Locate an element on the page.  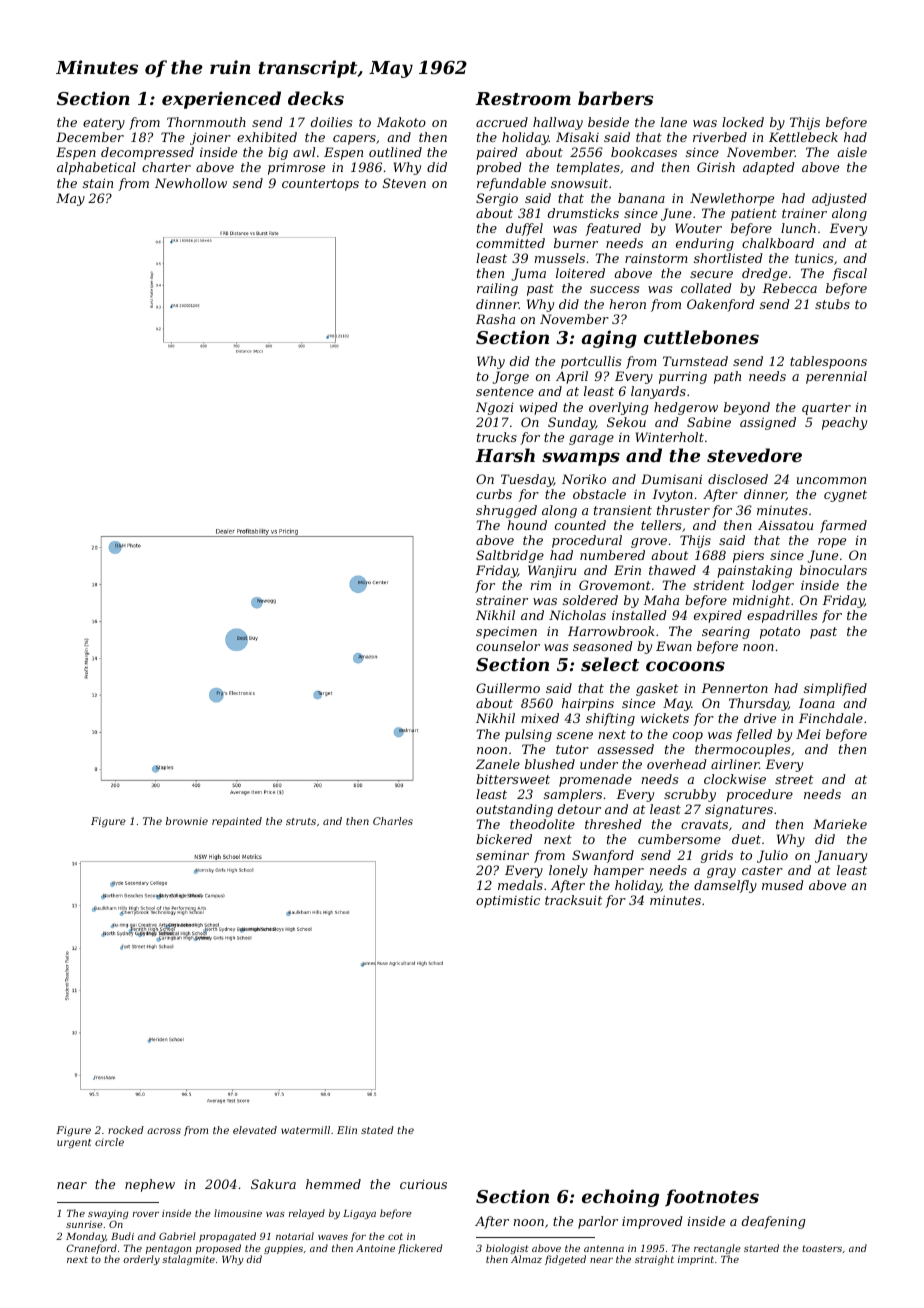
portcullis is located at coordinates (591, 362).
